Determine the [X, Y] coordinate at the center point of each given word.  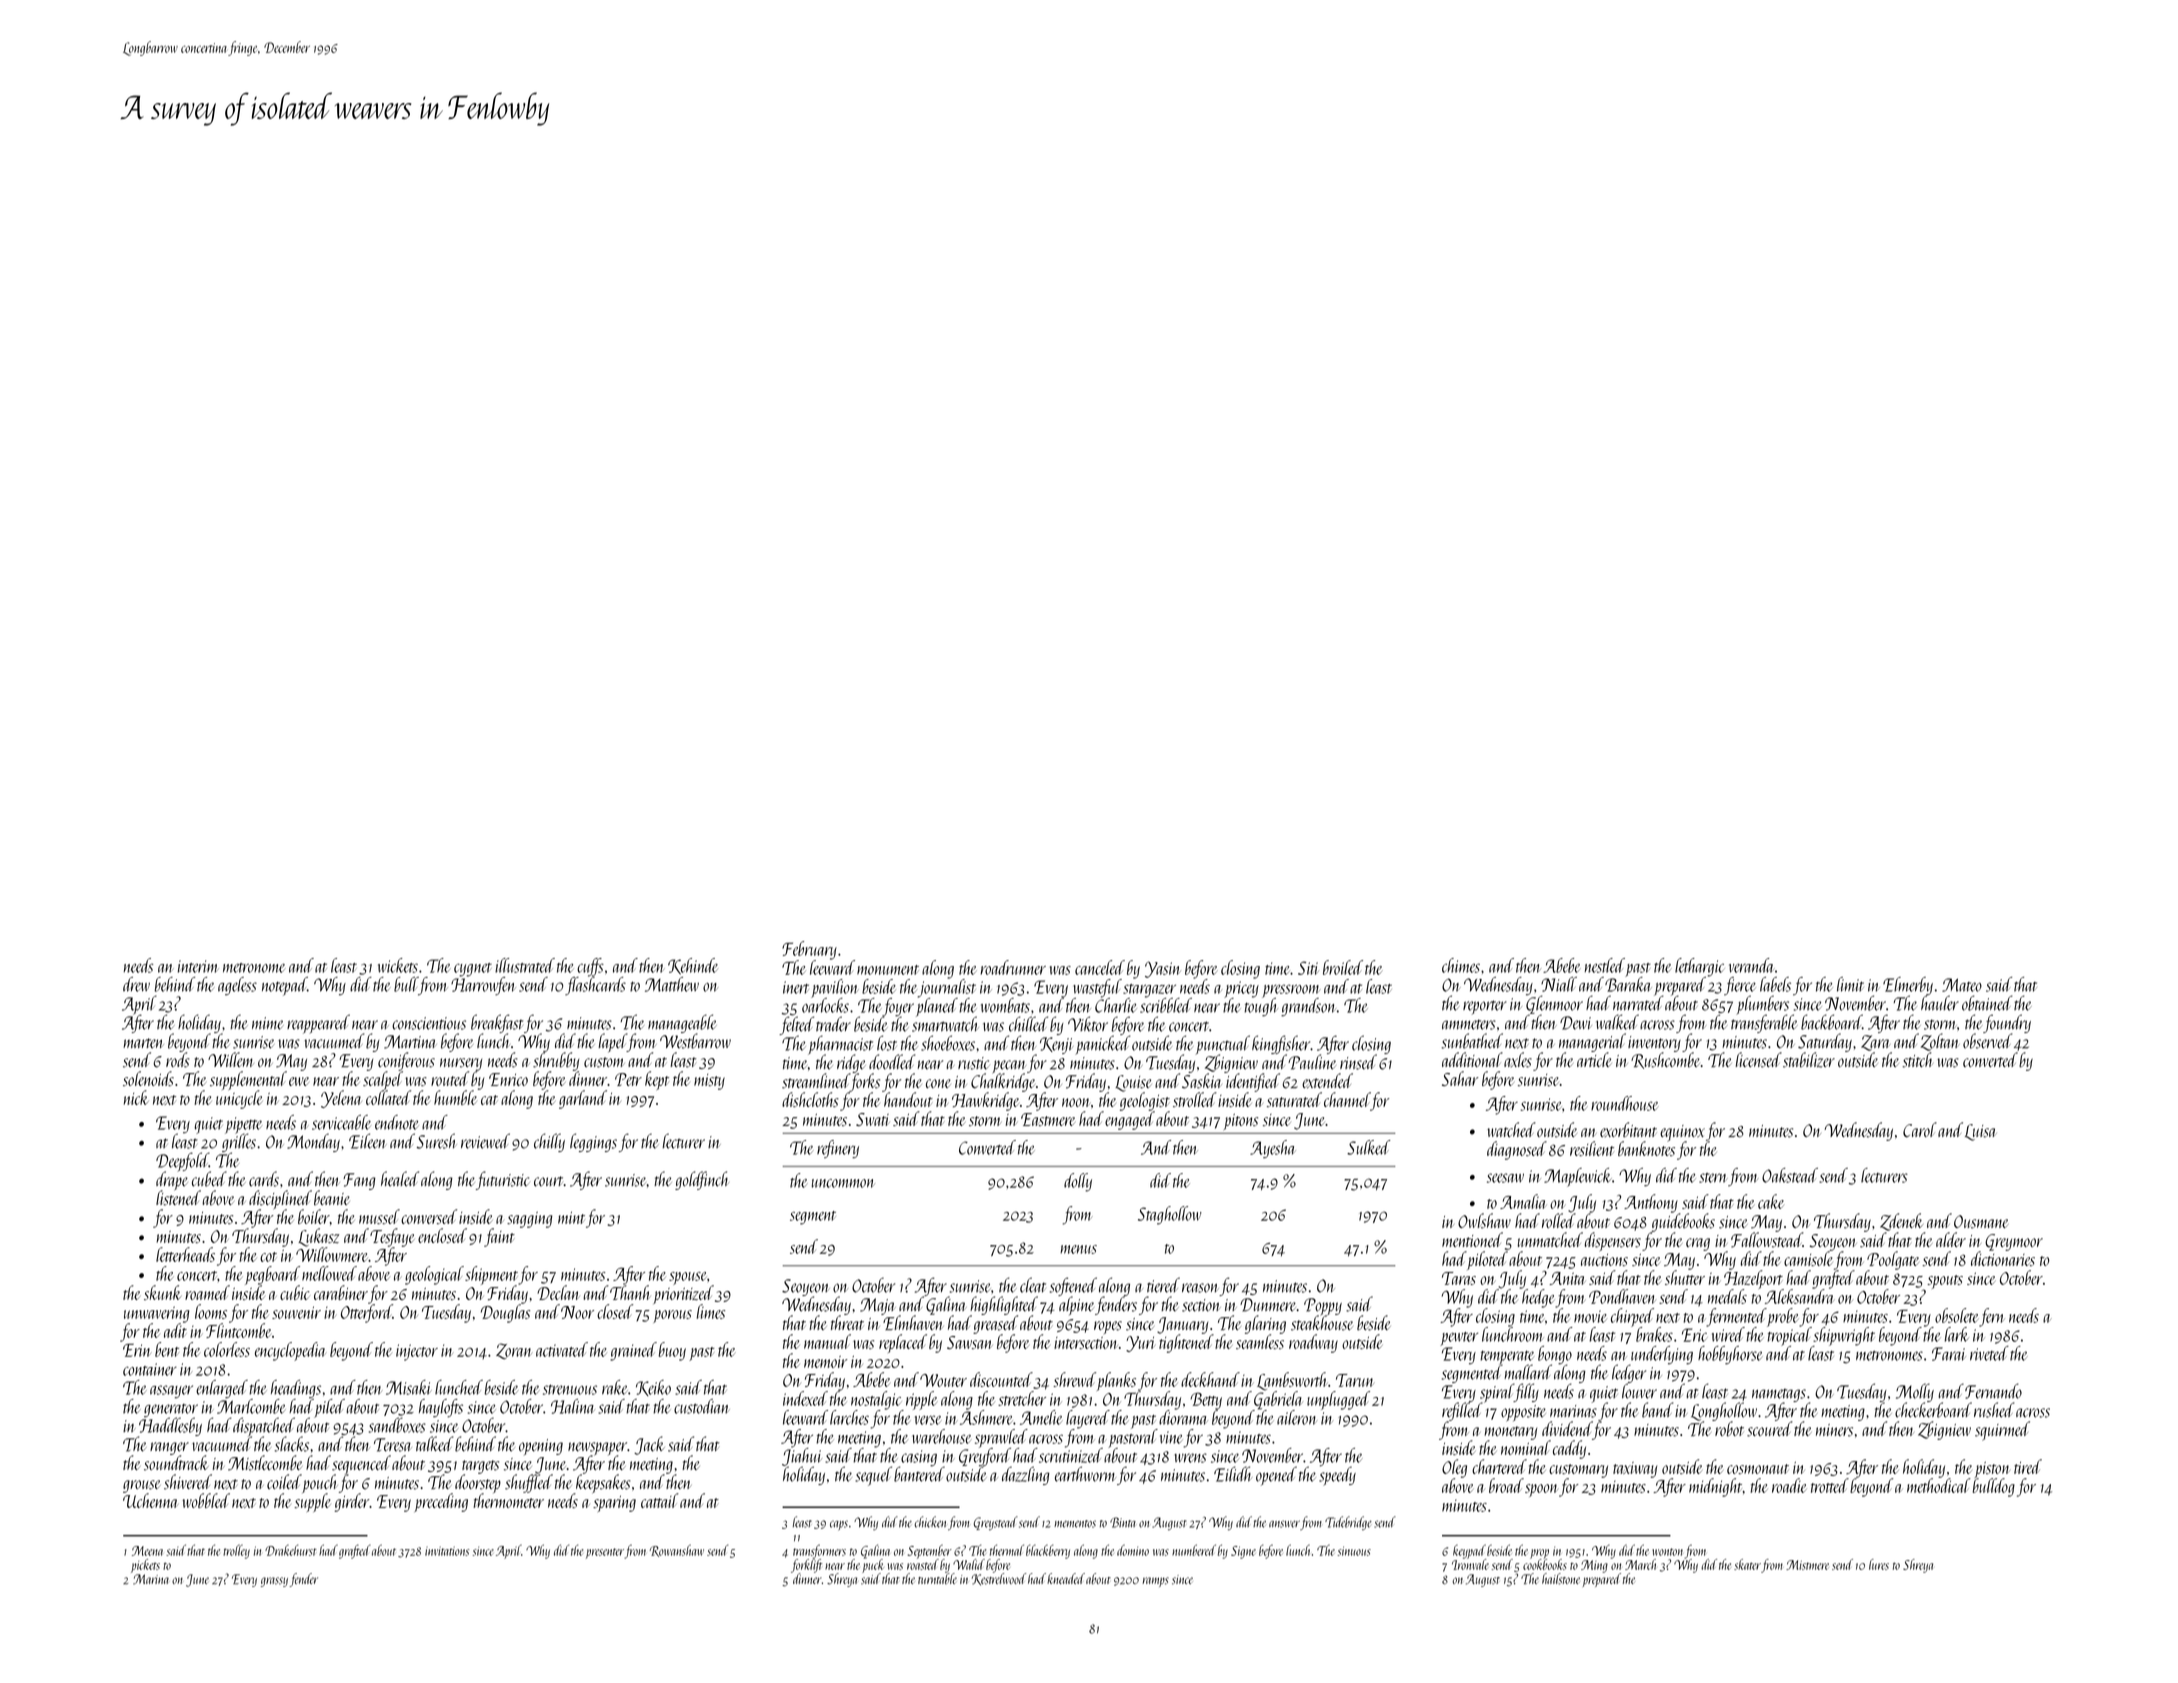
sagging [529, 1220]
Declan [558, 1292]
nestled [1604, 965]
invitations [447, 1551]
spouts [1945, 1282]
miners [1834, 1430]
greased [995, 1324]
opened [1276, 1476]
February [809, 950]
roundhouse [1624, 1103]
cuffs [590, 967]
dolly [1078, 1182]
